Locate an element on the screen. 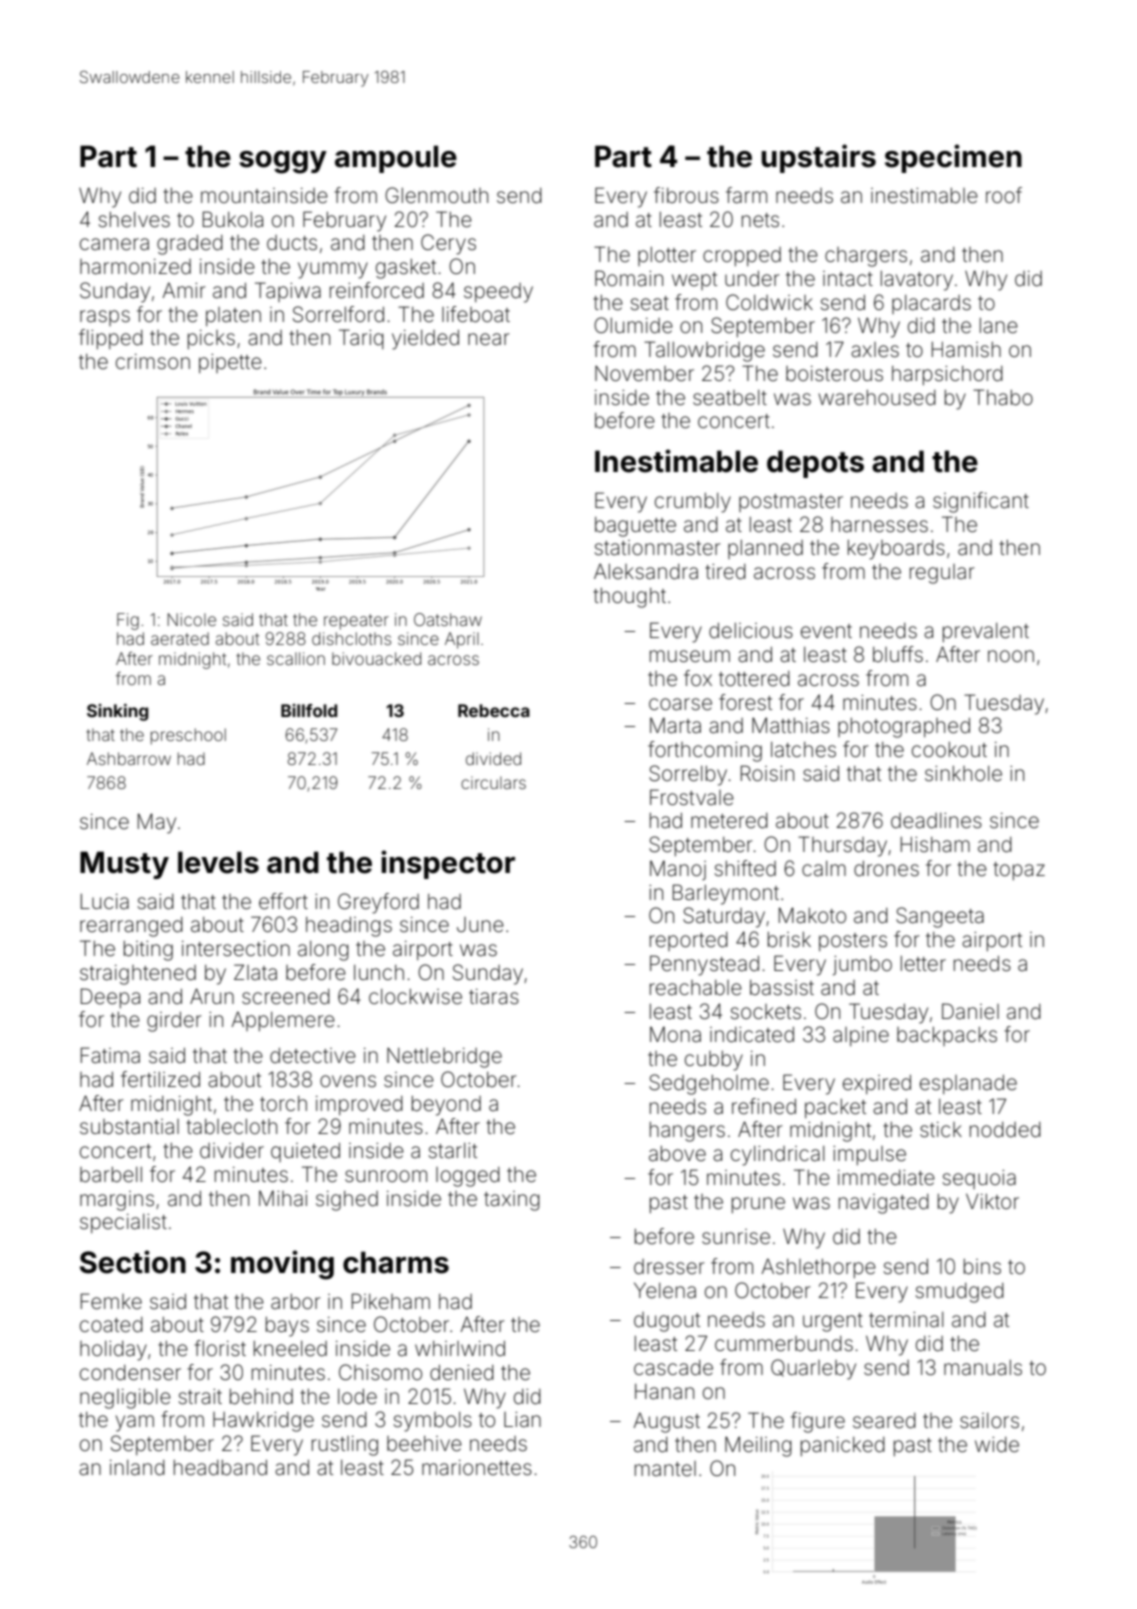  soggy is located at coordinates (283, 162).
